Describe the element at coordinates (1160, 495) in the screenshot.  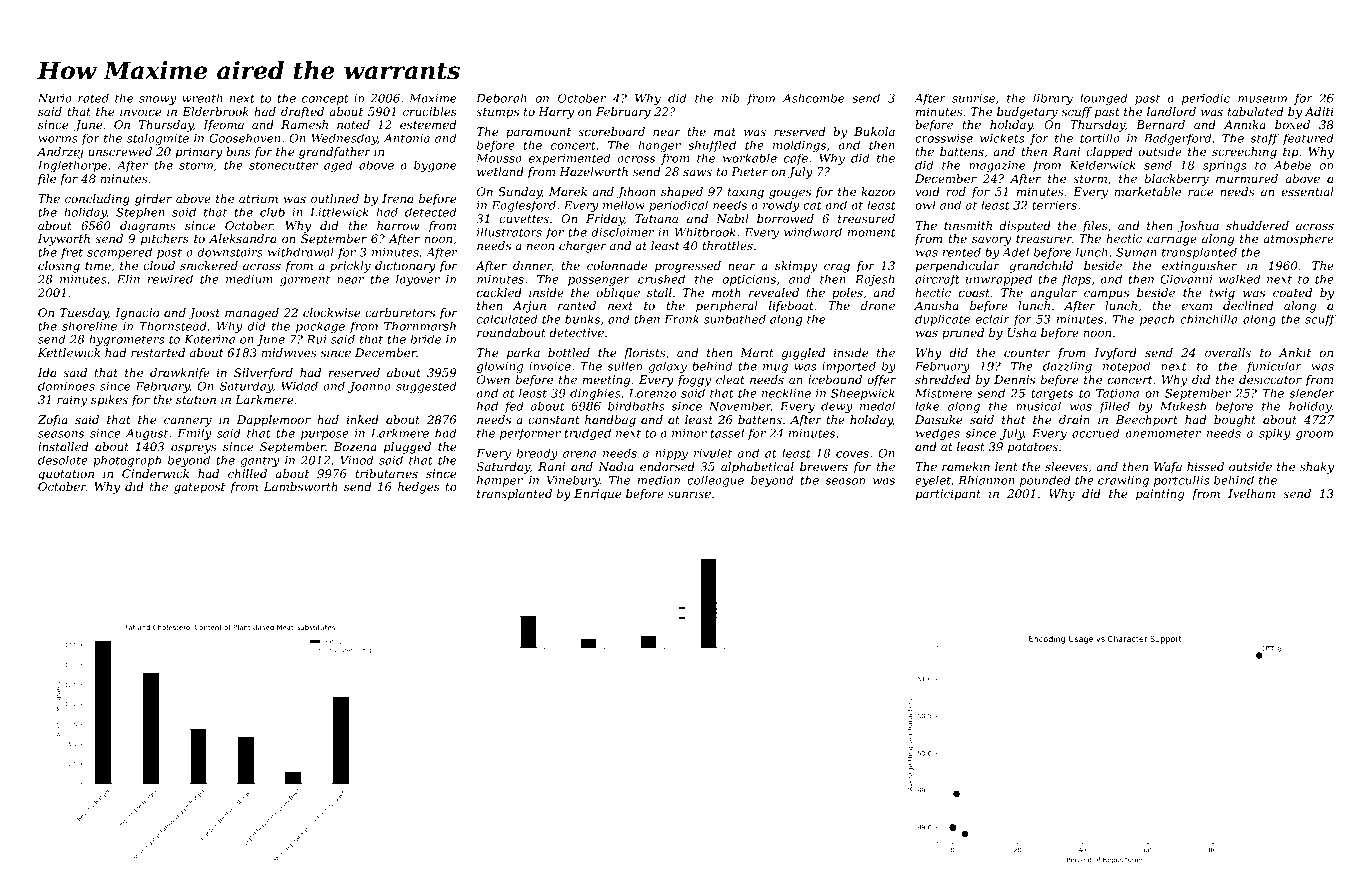
I see `painting` at that location.
